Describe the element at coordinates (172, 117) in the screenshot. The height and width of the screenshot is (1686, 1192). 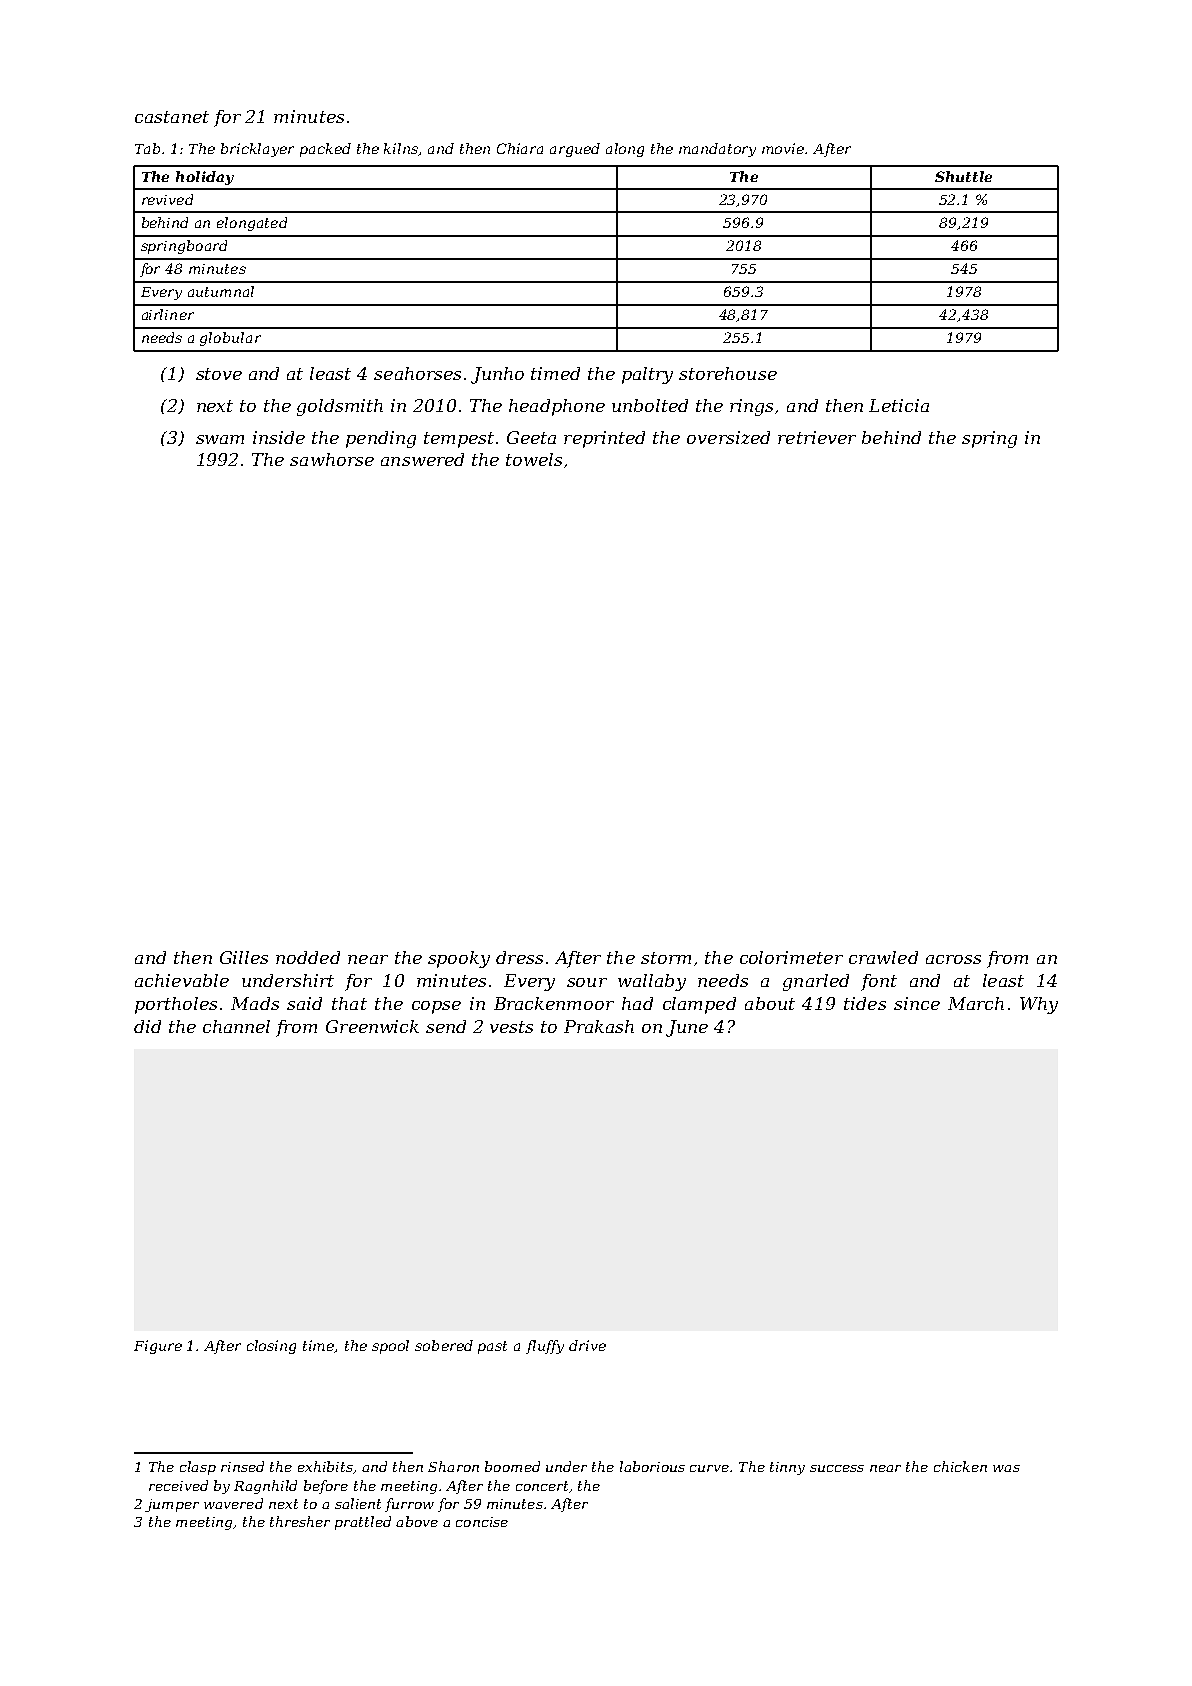
I see `castanet` at that location.
